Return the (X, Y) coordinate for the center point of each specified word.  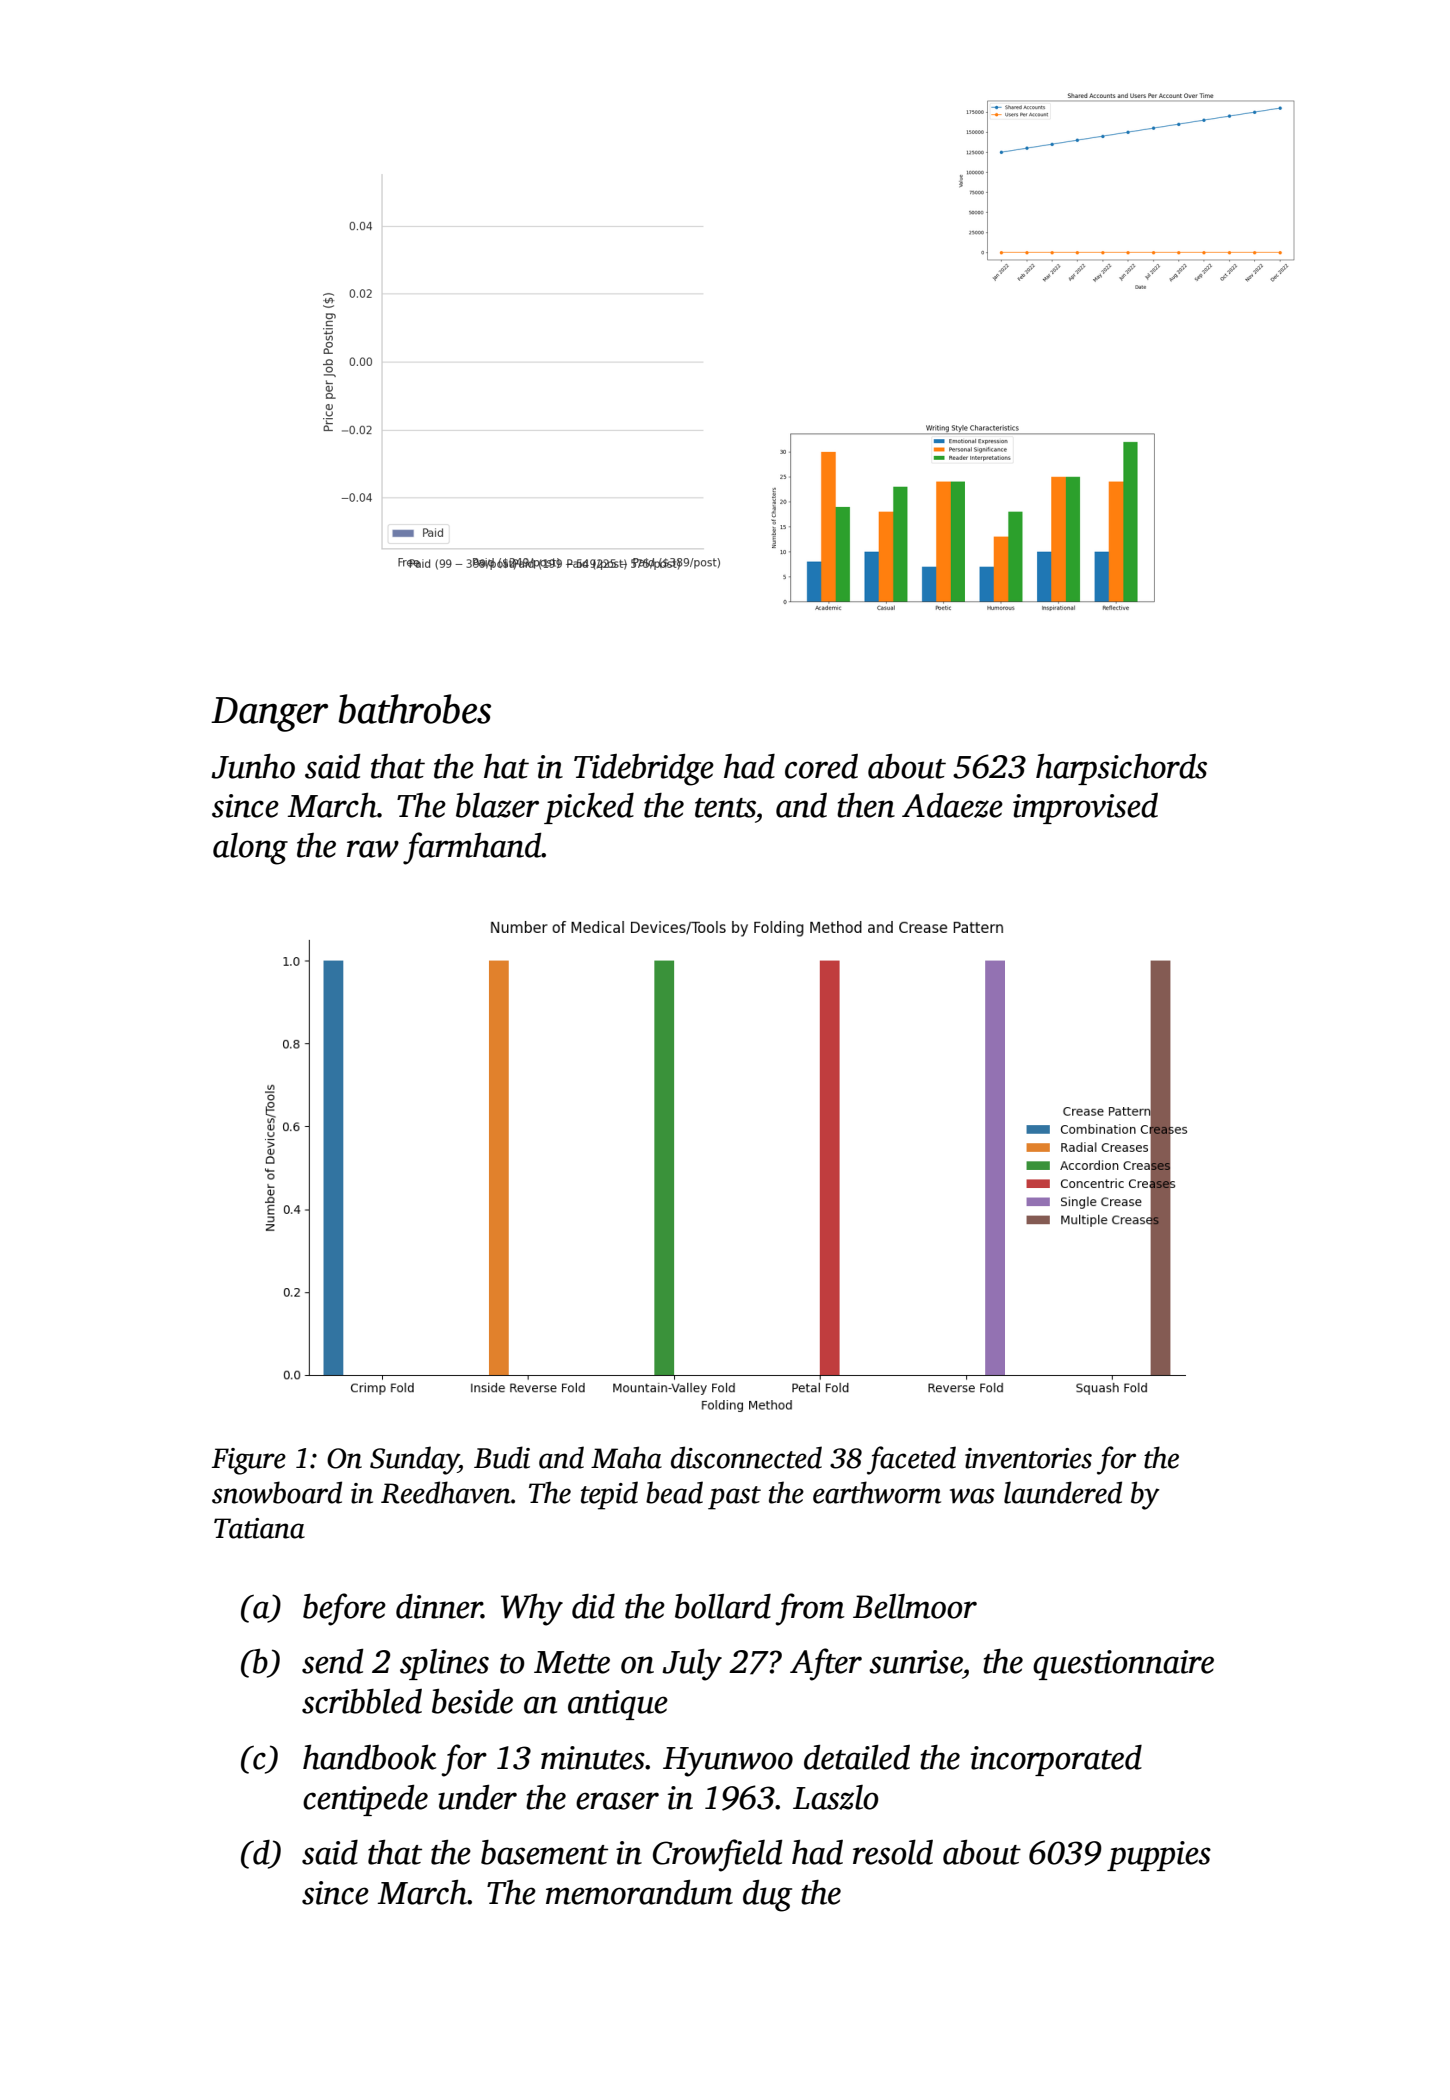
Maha (626, 1457)
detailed (857, 1757)
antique (618, 1705)
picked (589, 808)
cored (821, 766)
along (250, 849)
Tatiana (259, 1528)
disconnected (746, 1457)
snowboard (277, 1492)
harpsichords (1121, 769)
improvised (1085, 808)
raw (373, 849)
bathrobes (414, 709)
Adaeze (952, 805)
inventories (1028, 1458)
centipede (365, 1800)
